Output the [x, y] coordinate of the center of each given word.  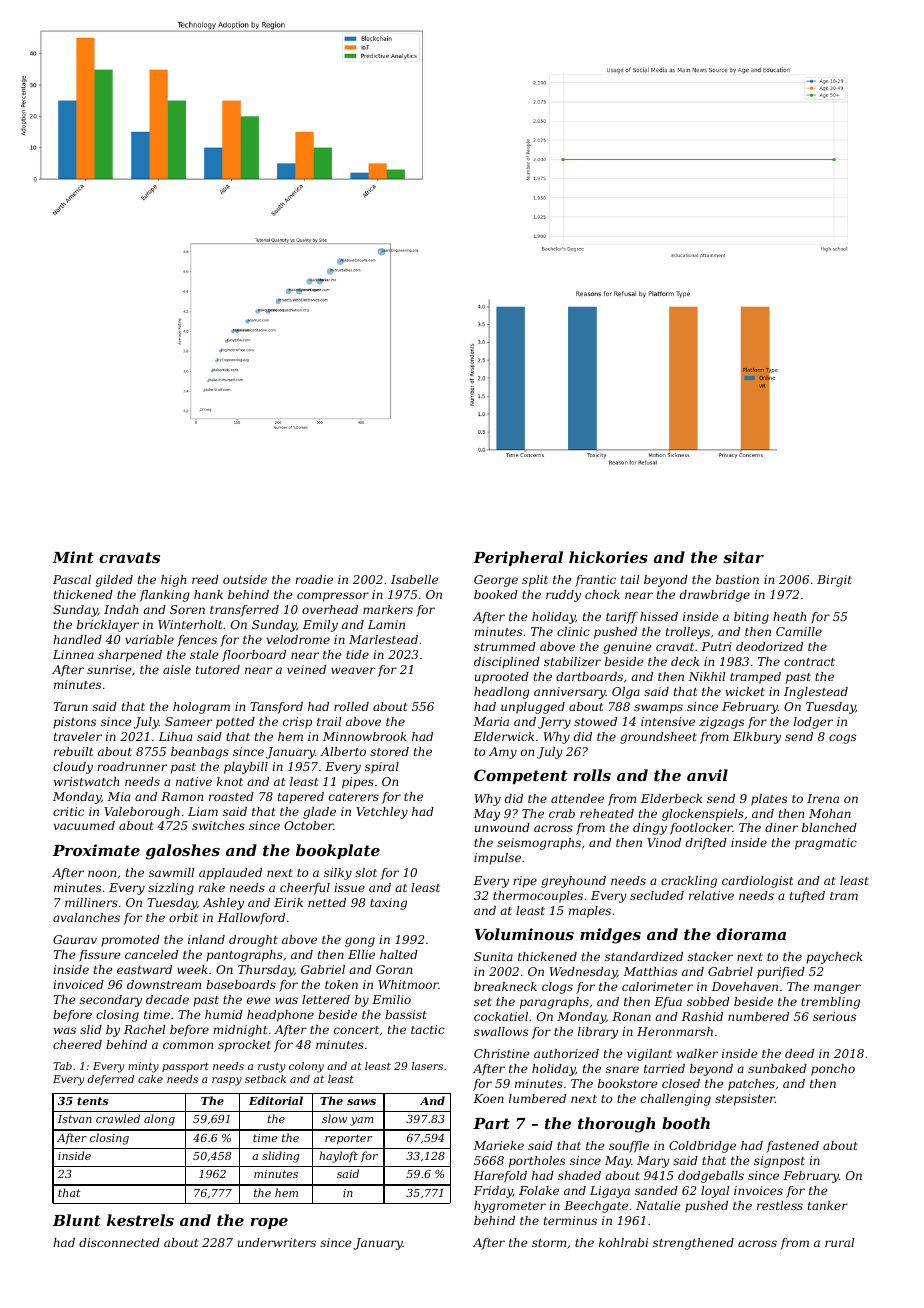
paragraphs [554, 1003]
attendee [577, 798]
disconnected [119, 1242]
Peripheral [518, 558]
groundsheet [658, 738]
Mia [119, 796]
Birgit [834, 581]
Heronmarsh [675, 1031]
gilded [114, 581]
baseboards [241, 984]
